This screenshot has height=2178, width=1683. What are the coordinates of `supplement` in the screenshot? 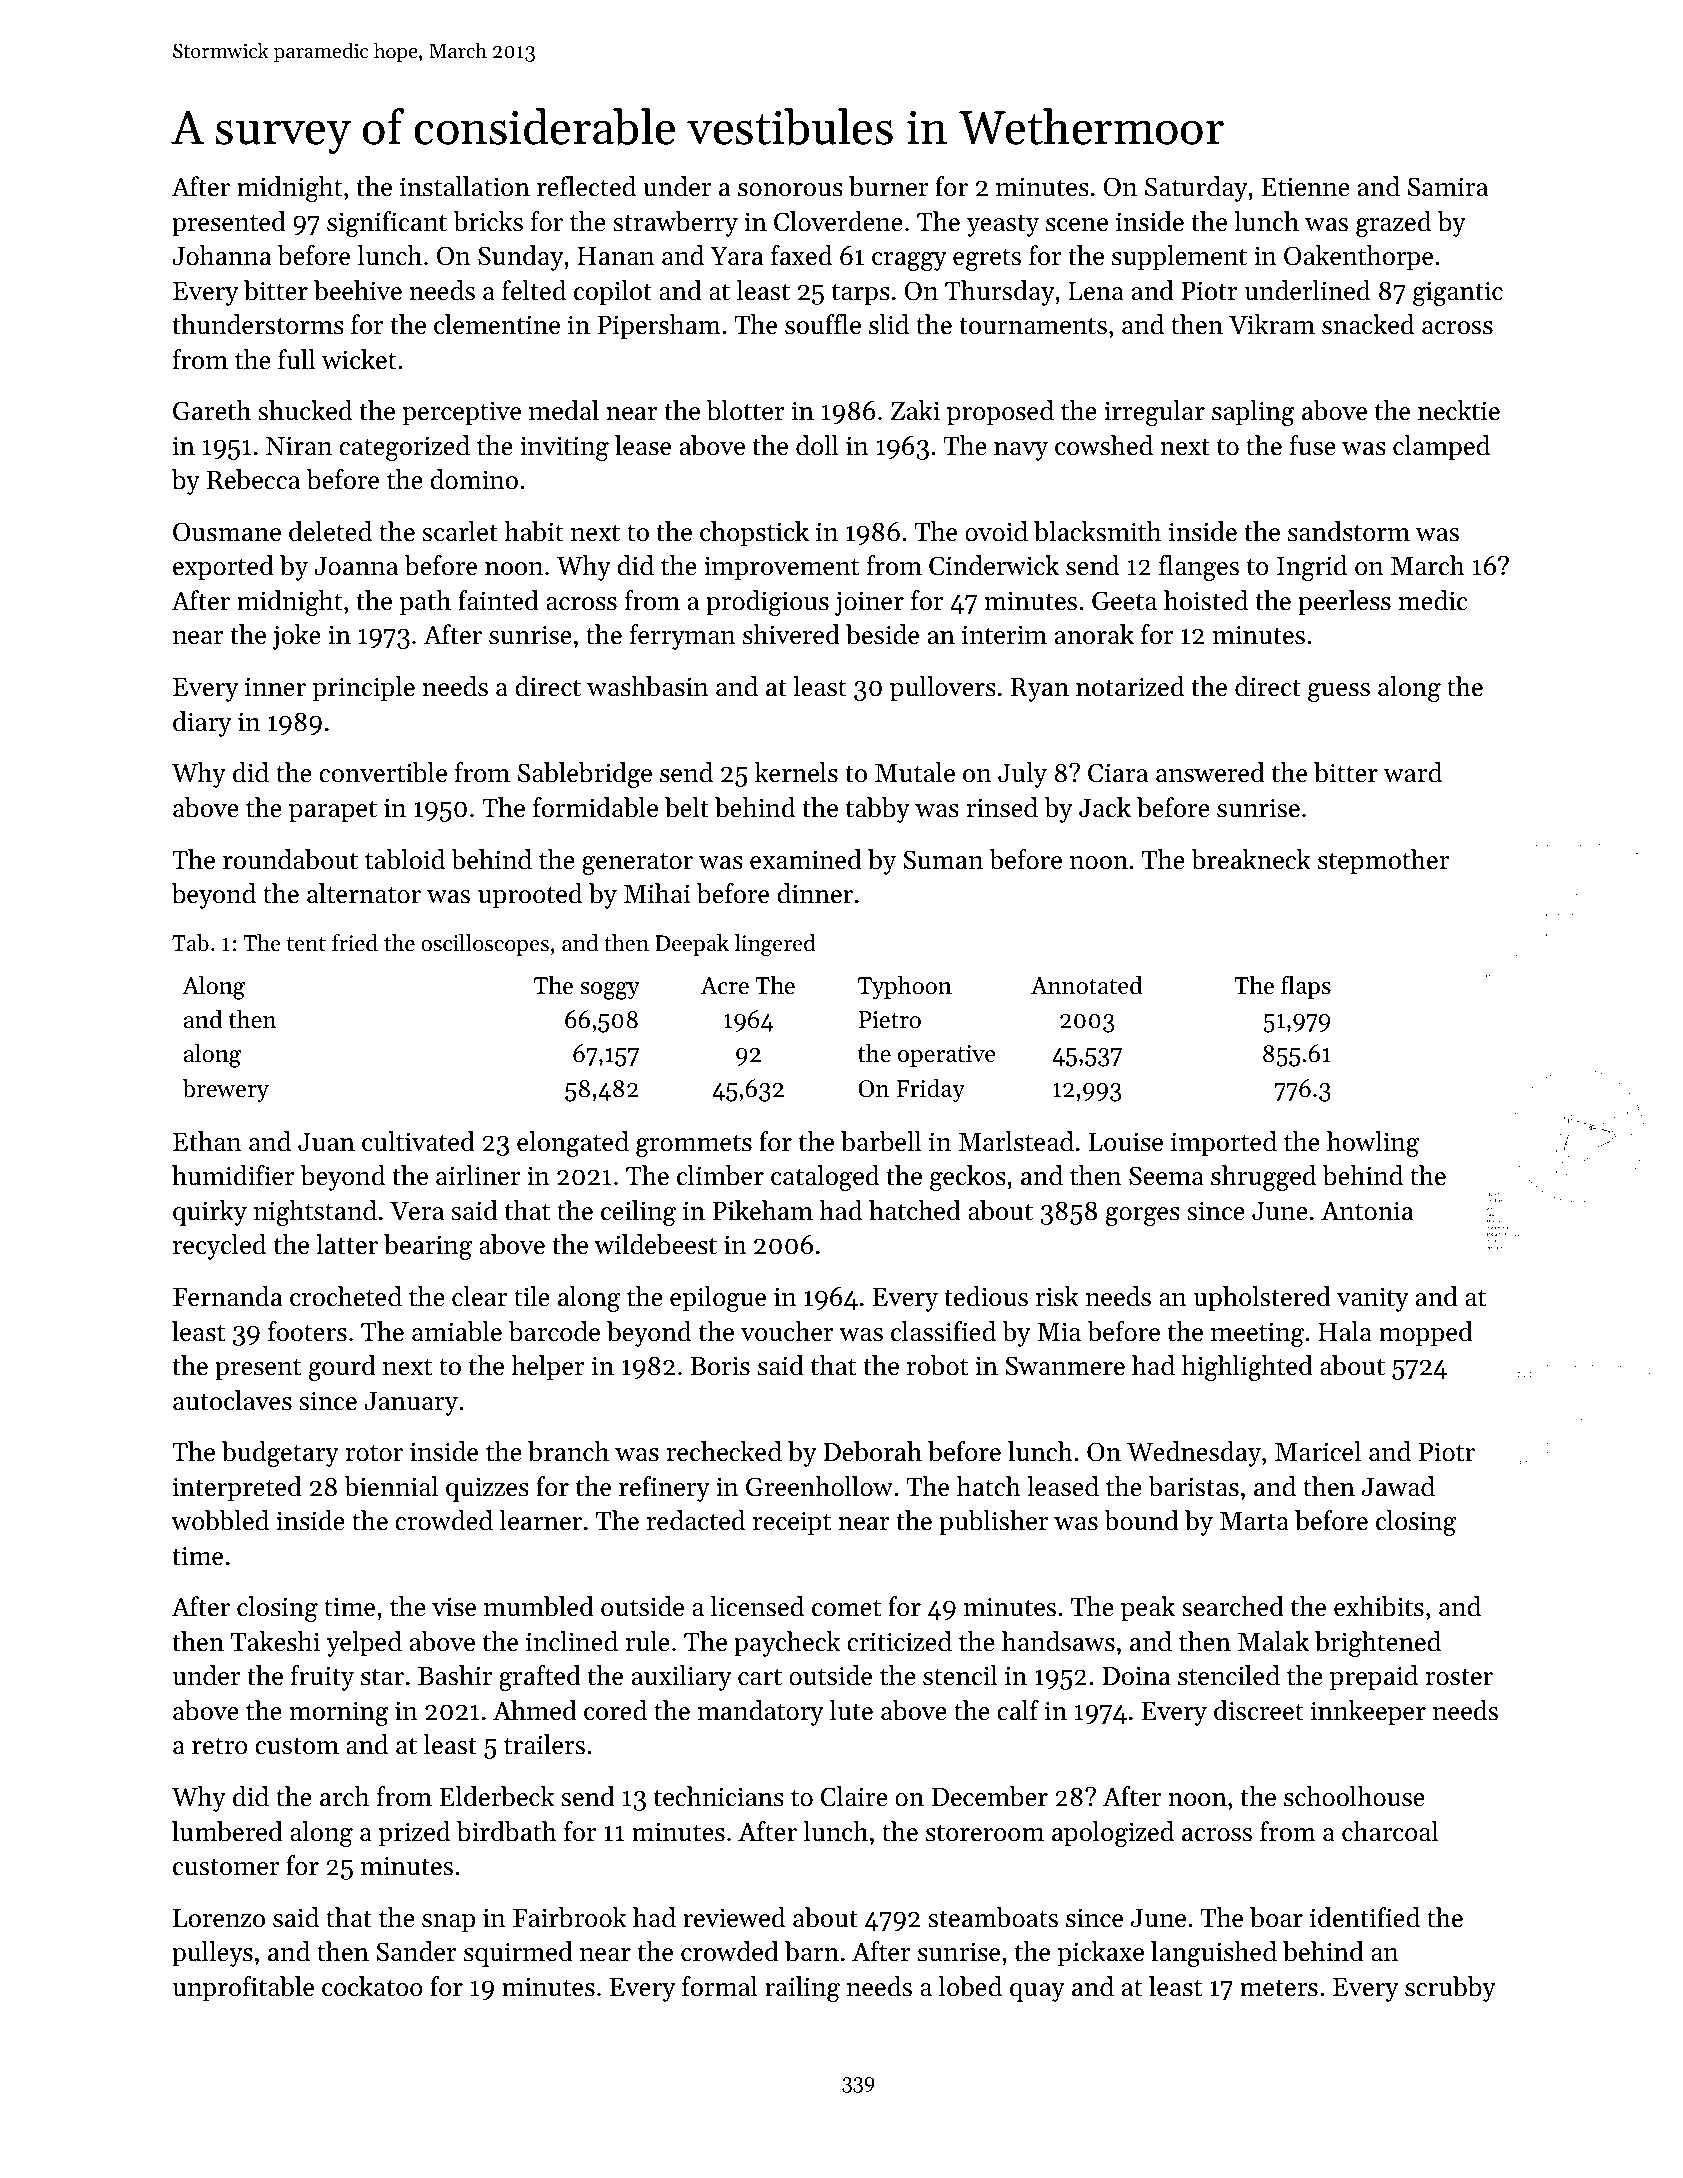 It's located at (1179, 258).
